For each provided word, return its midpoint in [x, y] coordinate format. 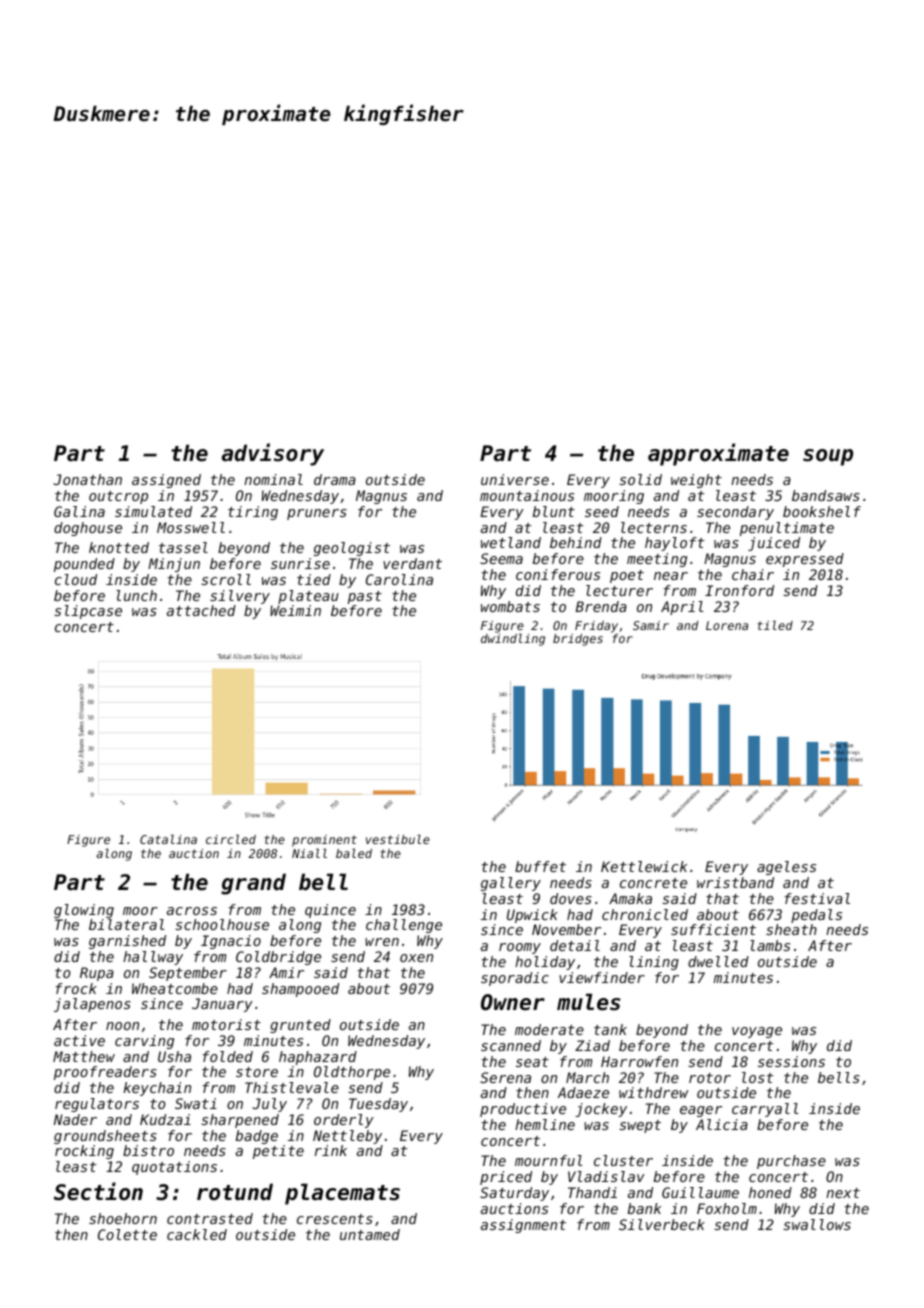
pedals [816, 916]
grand [253, 884]
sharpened [240, 1121]
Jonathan [88, 479]
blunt [554, 511]
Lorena [727, 625]
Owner [513, 1002]
